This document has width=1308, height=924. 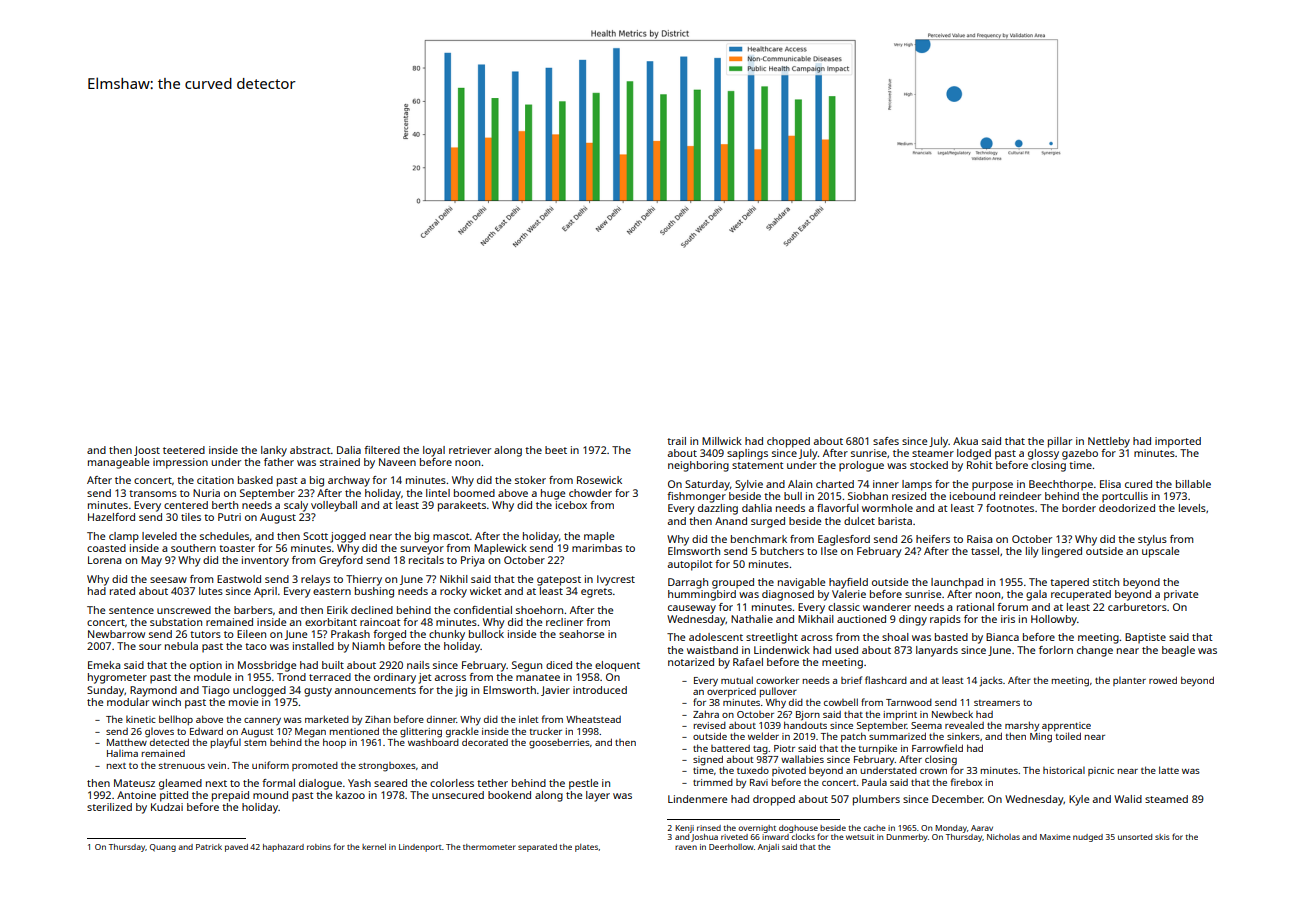 I want to click on layer, so click(x=598, y=796).
